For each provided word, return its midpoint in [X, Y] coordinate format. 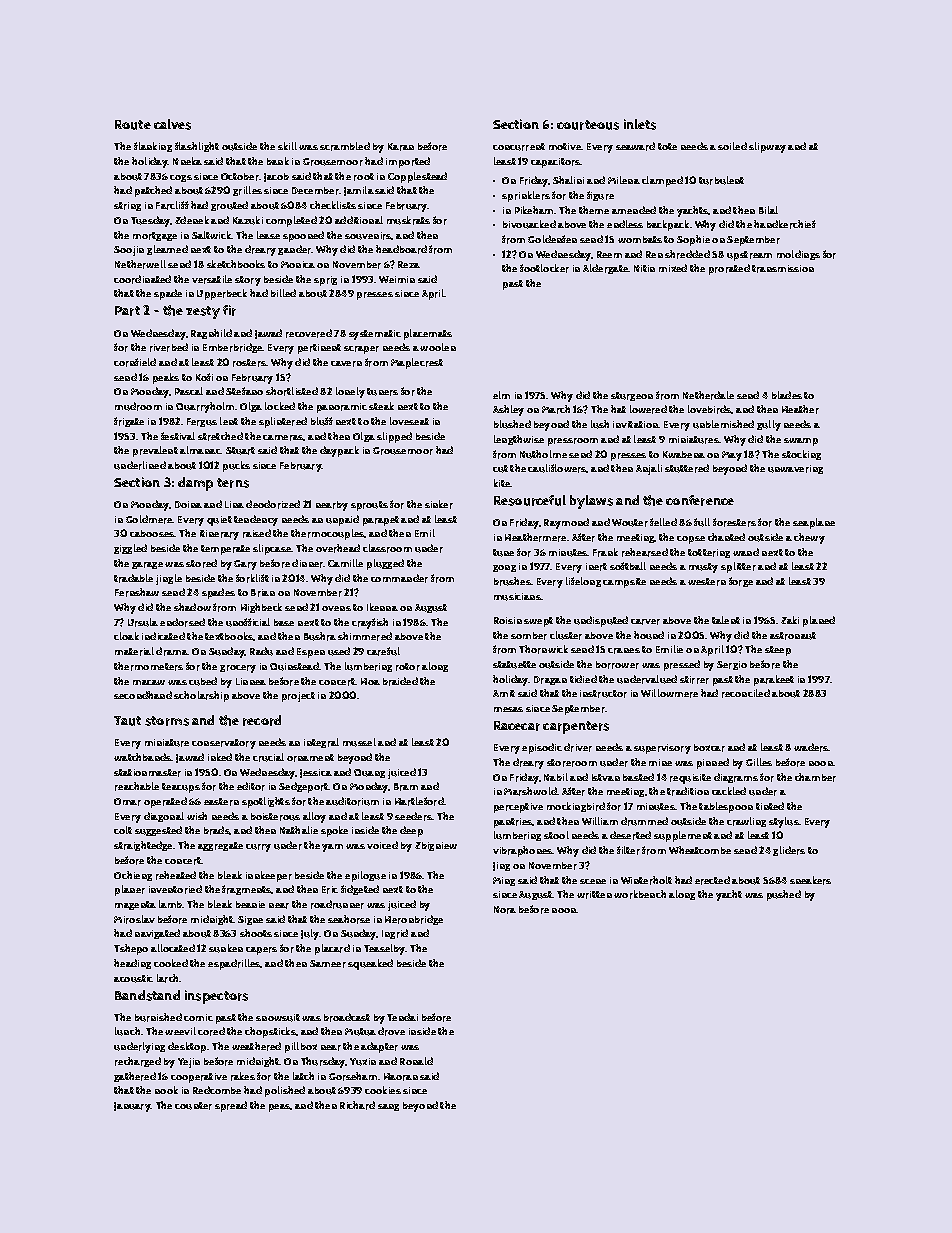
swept [538, 622]
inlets [640, 124]
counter [193, 1106]
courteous [588, 125]
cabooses [152, 533]
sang [388, 1107]
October [240, 177]
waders [811, 747]
